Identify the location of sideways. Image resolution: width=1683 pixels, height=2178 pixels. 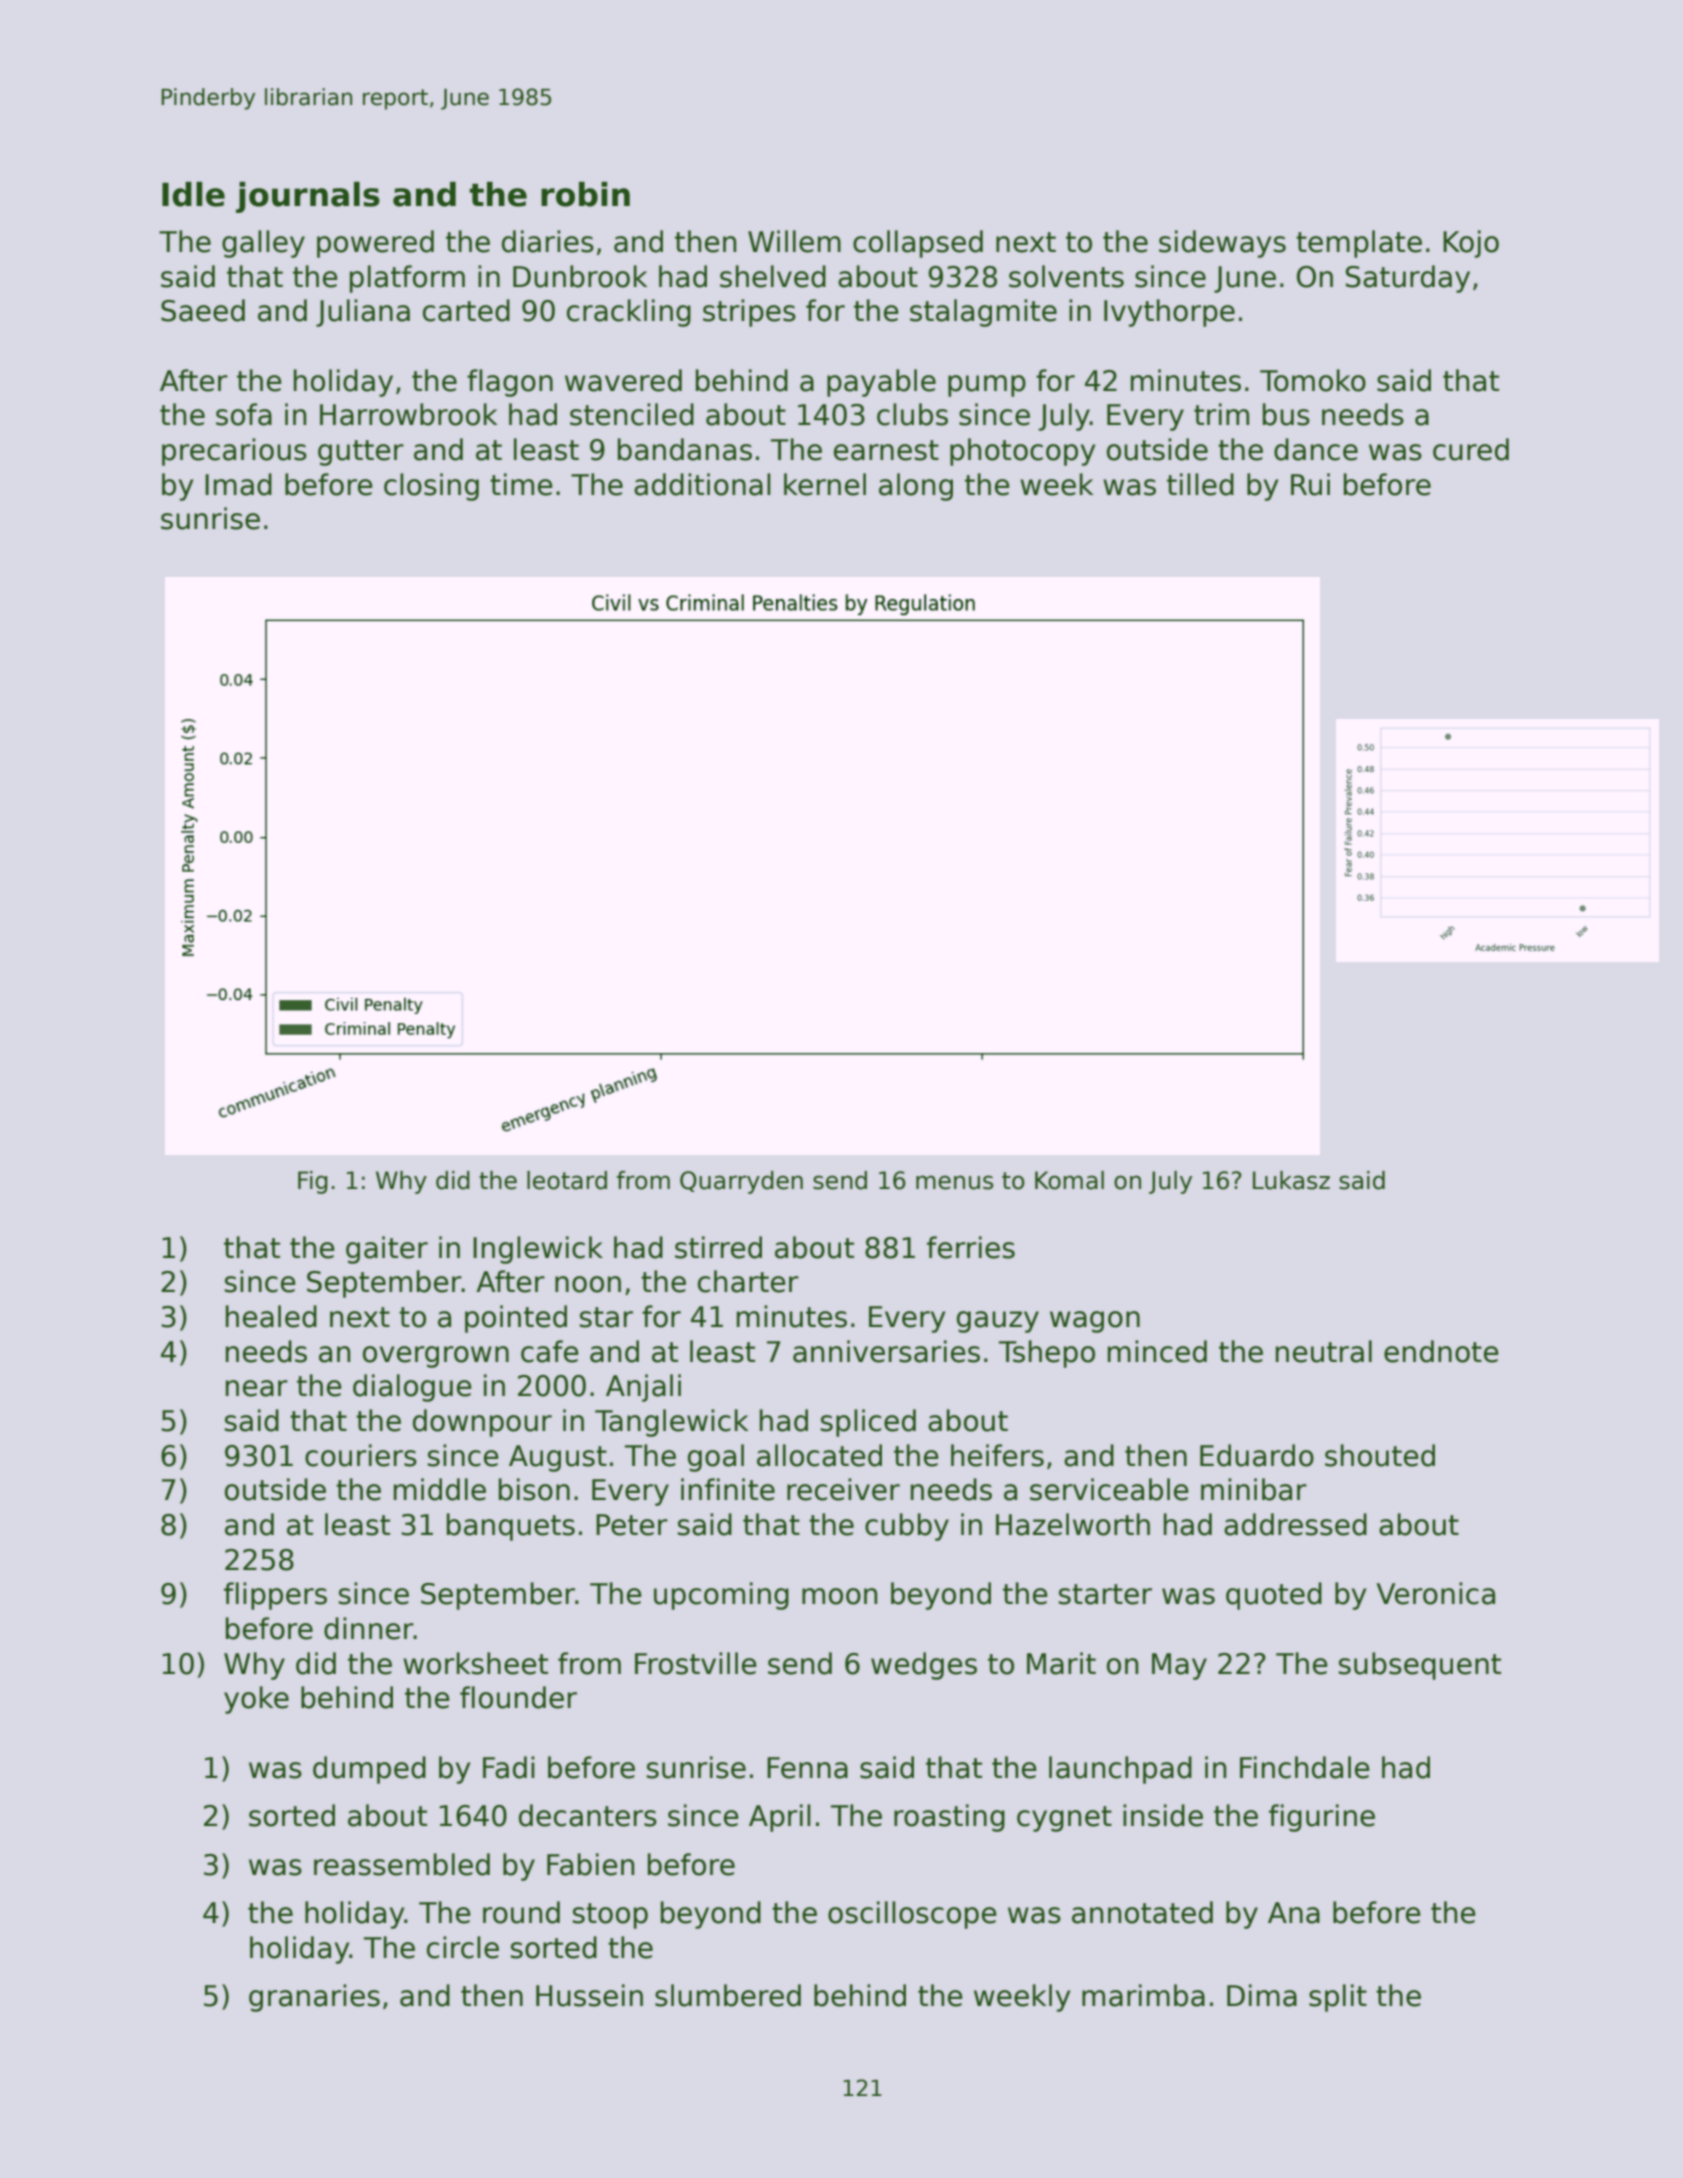
(1222, 244).
